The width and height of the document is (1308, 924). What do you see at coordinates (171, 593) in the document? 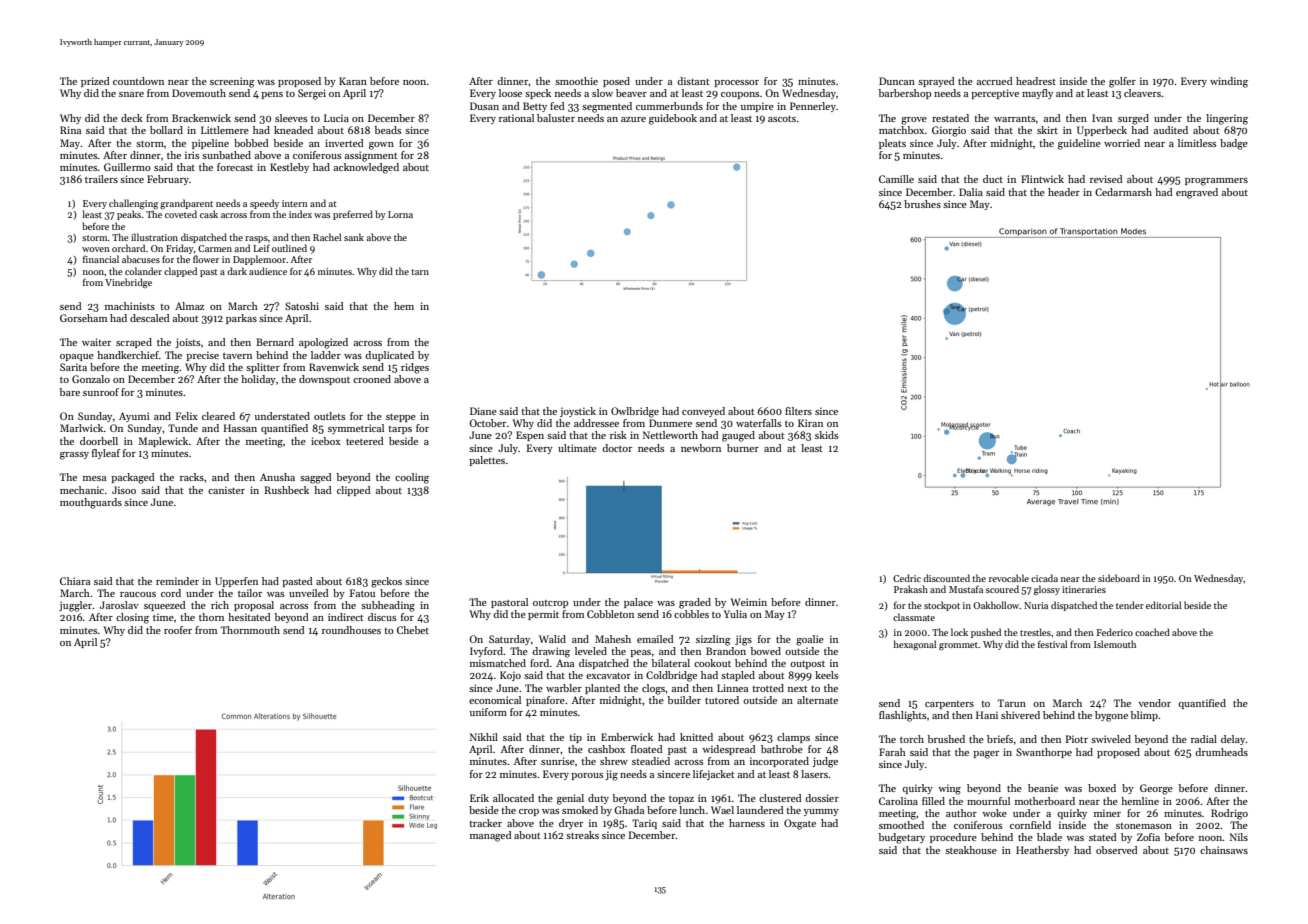
I see `cord` at bounding box center [171, 593].
